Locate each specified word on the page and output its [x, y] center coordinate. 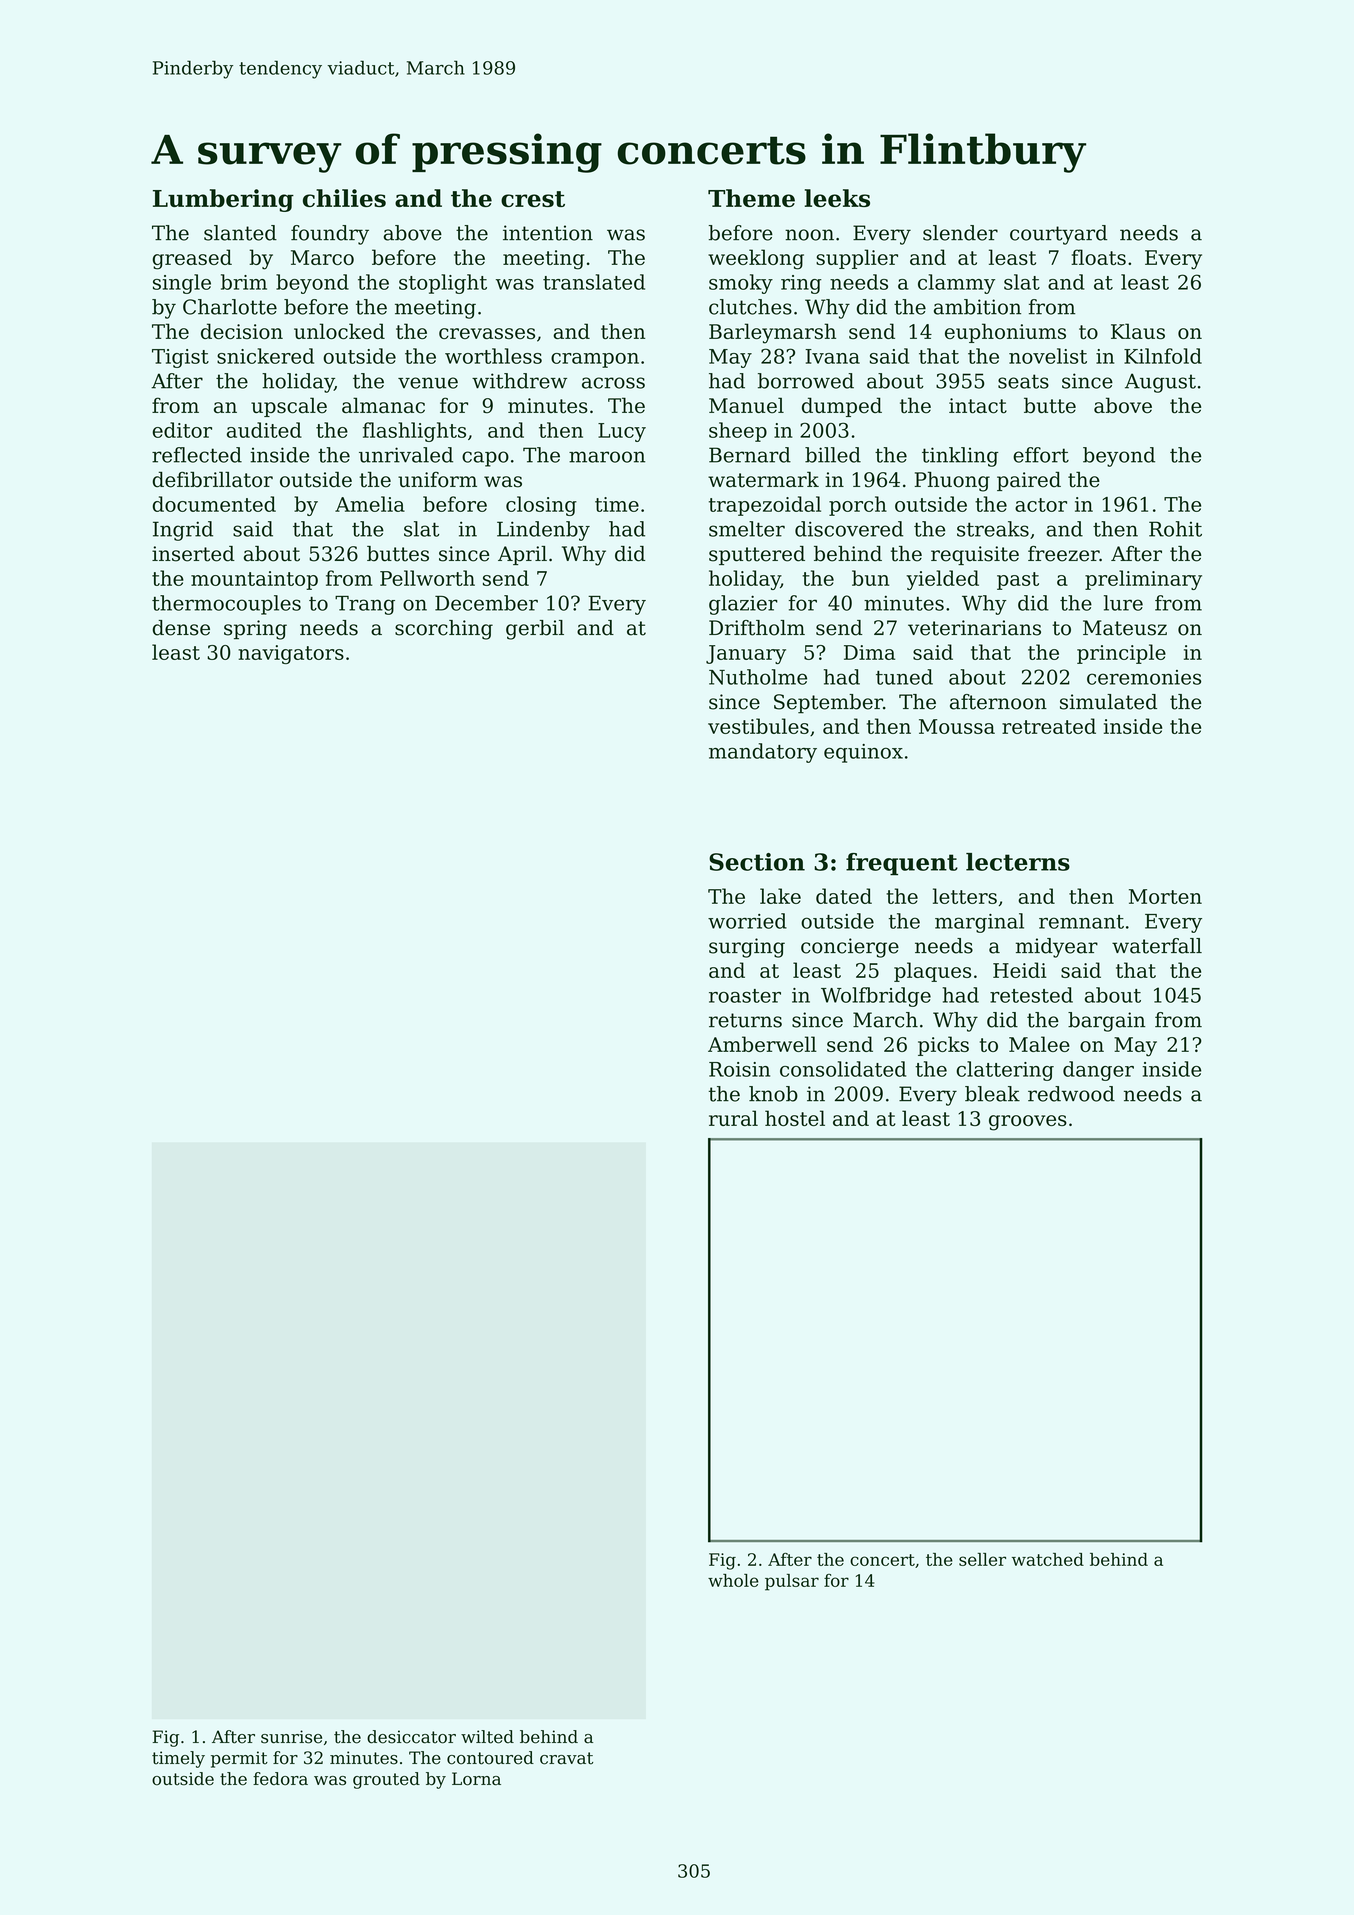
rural [733, 1118]
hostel [795, 1118]
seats [1023, 381]
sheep [738, 432]
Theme [751, 198]
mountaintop [254, 580]
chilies [344, 198]
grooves [1028, 1123]
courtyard [1058, 235]
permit [239, 1759]
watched [1048, 1559]
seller [982, 1559]
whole [733, 1580]
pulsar [792, 1582]
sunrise [291, 1737]
